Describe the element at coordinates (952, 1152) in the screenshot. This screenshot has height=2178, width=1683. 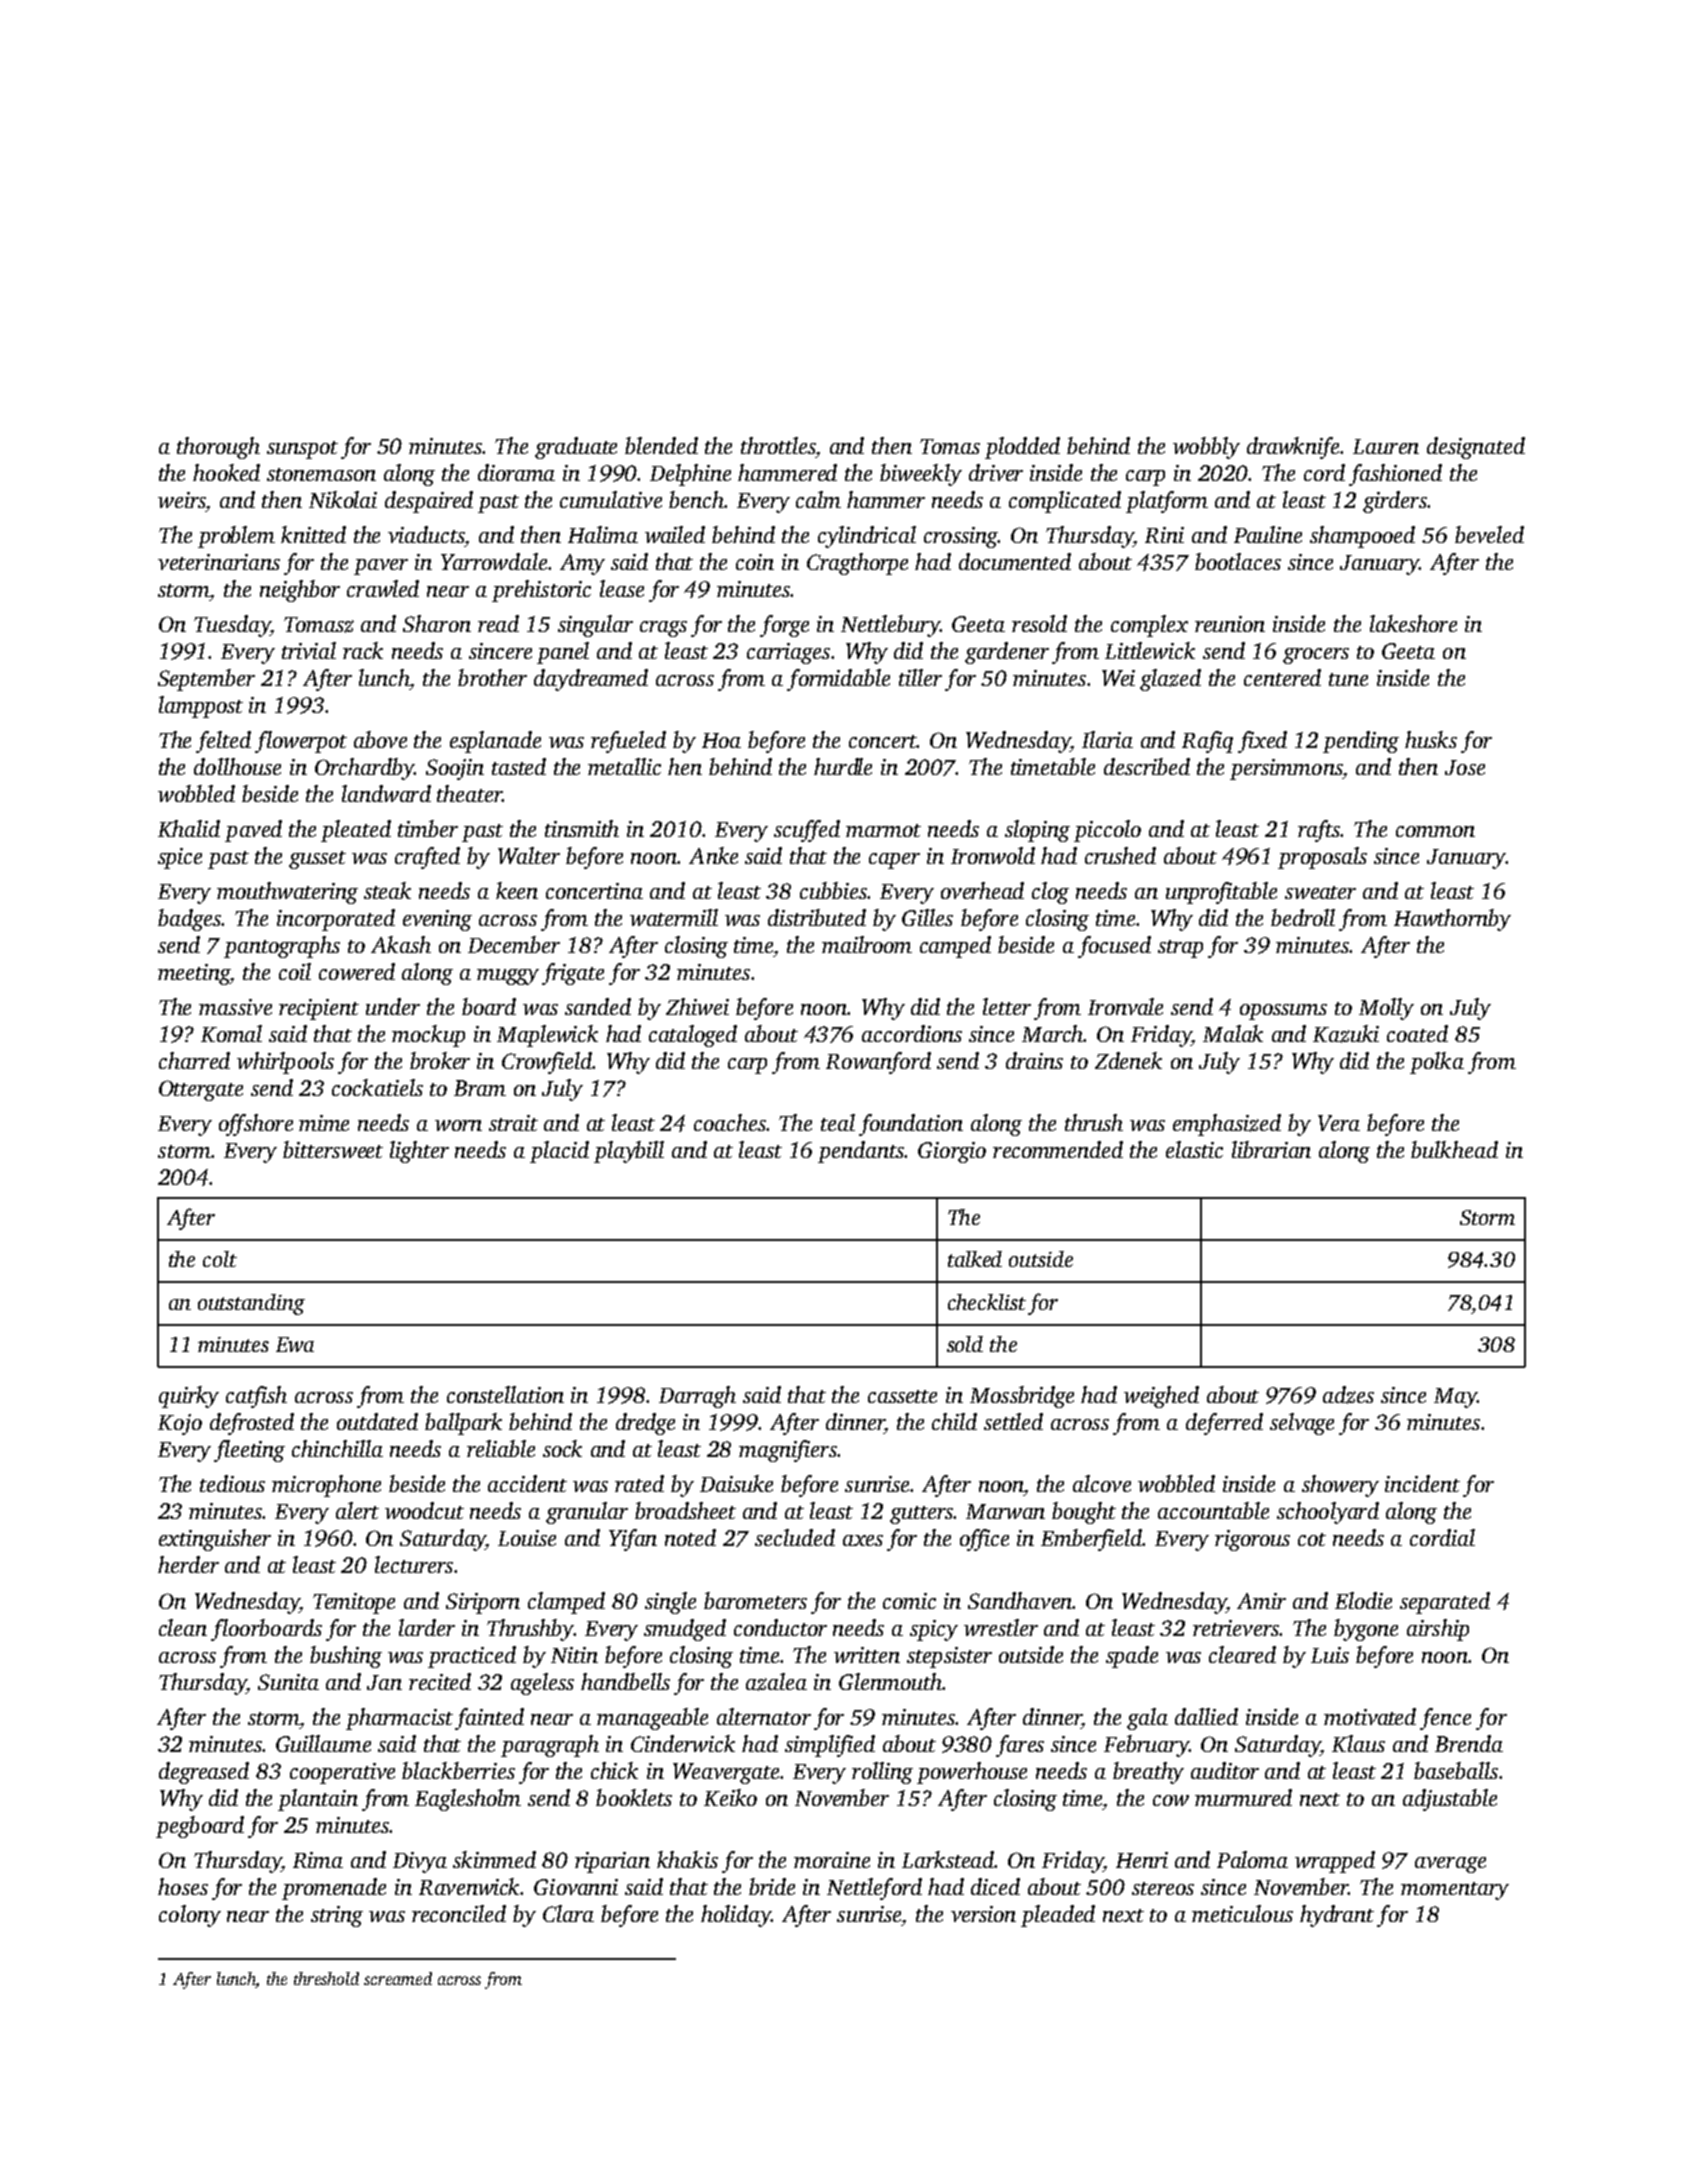
I see `Giorgio` at that location.
